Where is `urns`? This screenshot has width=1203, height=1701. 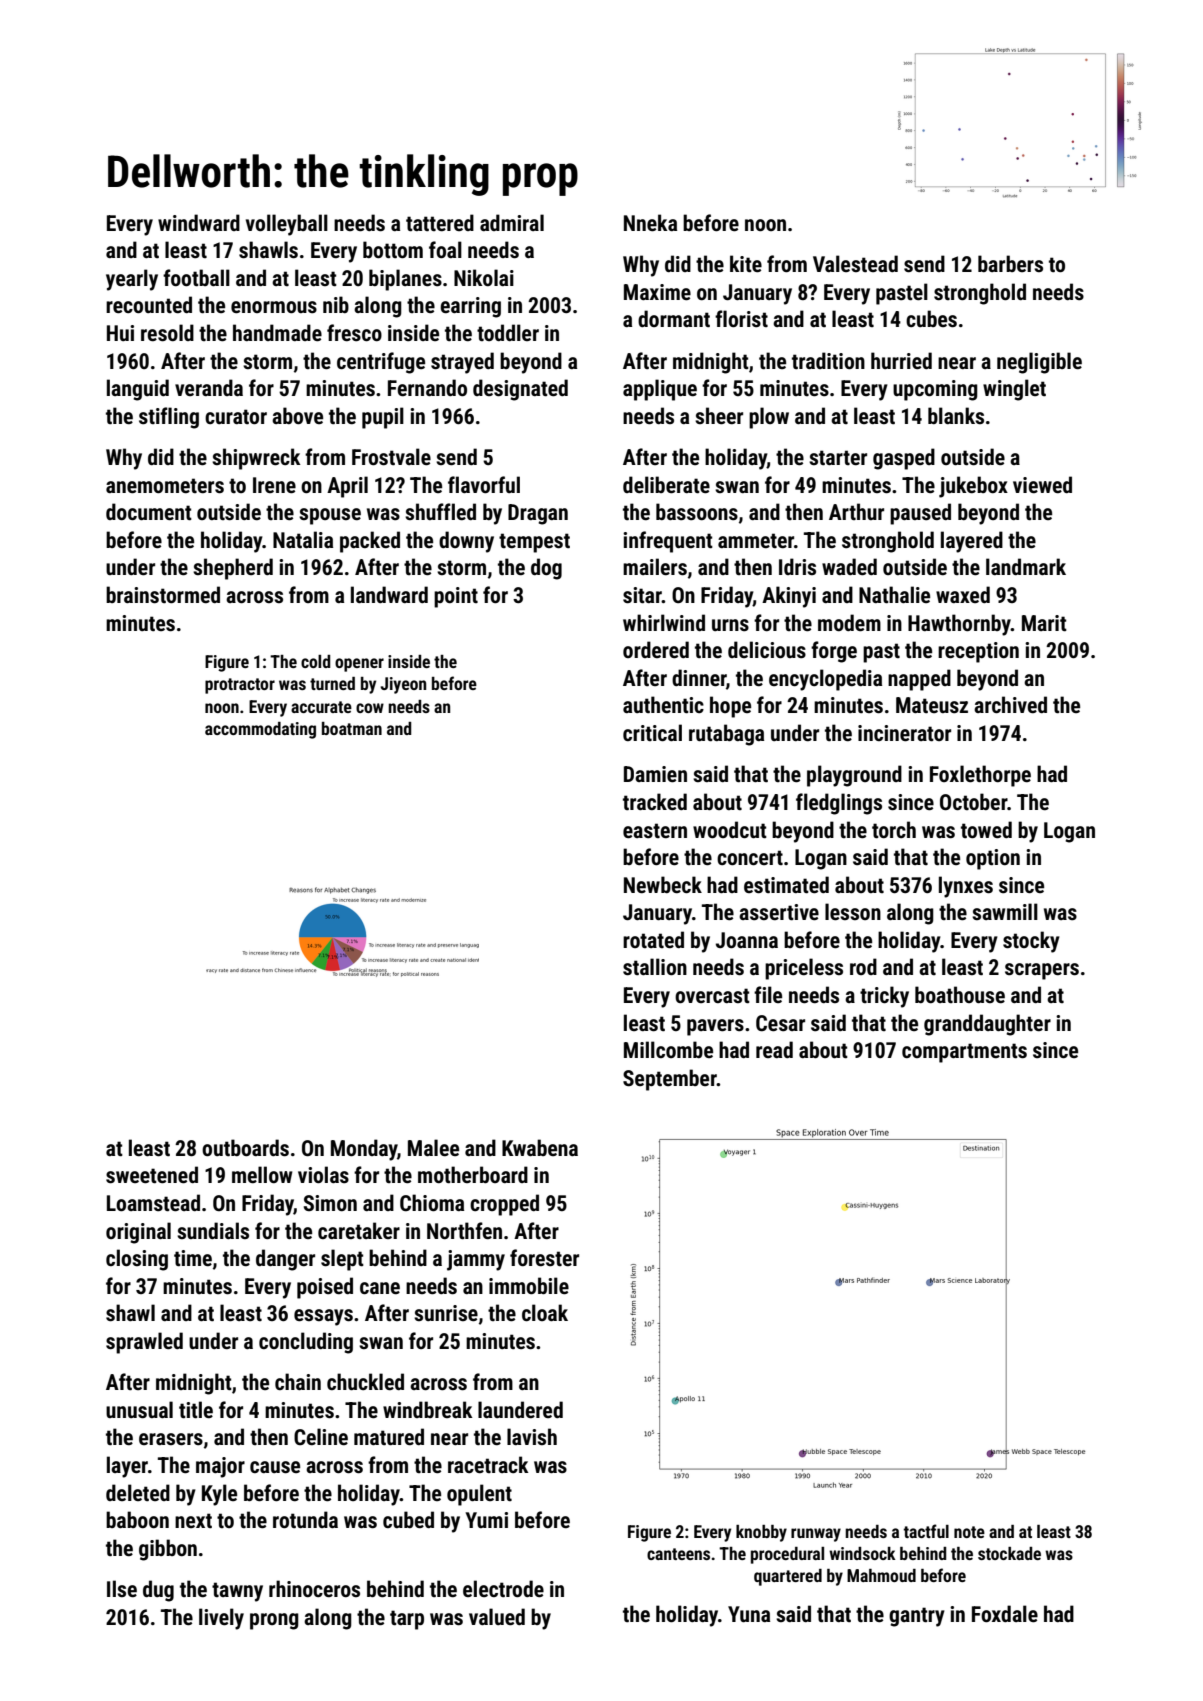
urns is located at coordinates (730, 625).
